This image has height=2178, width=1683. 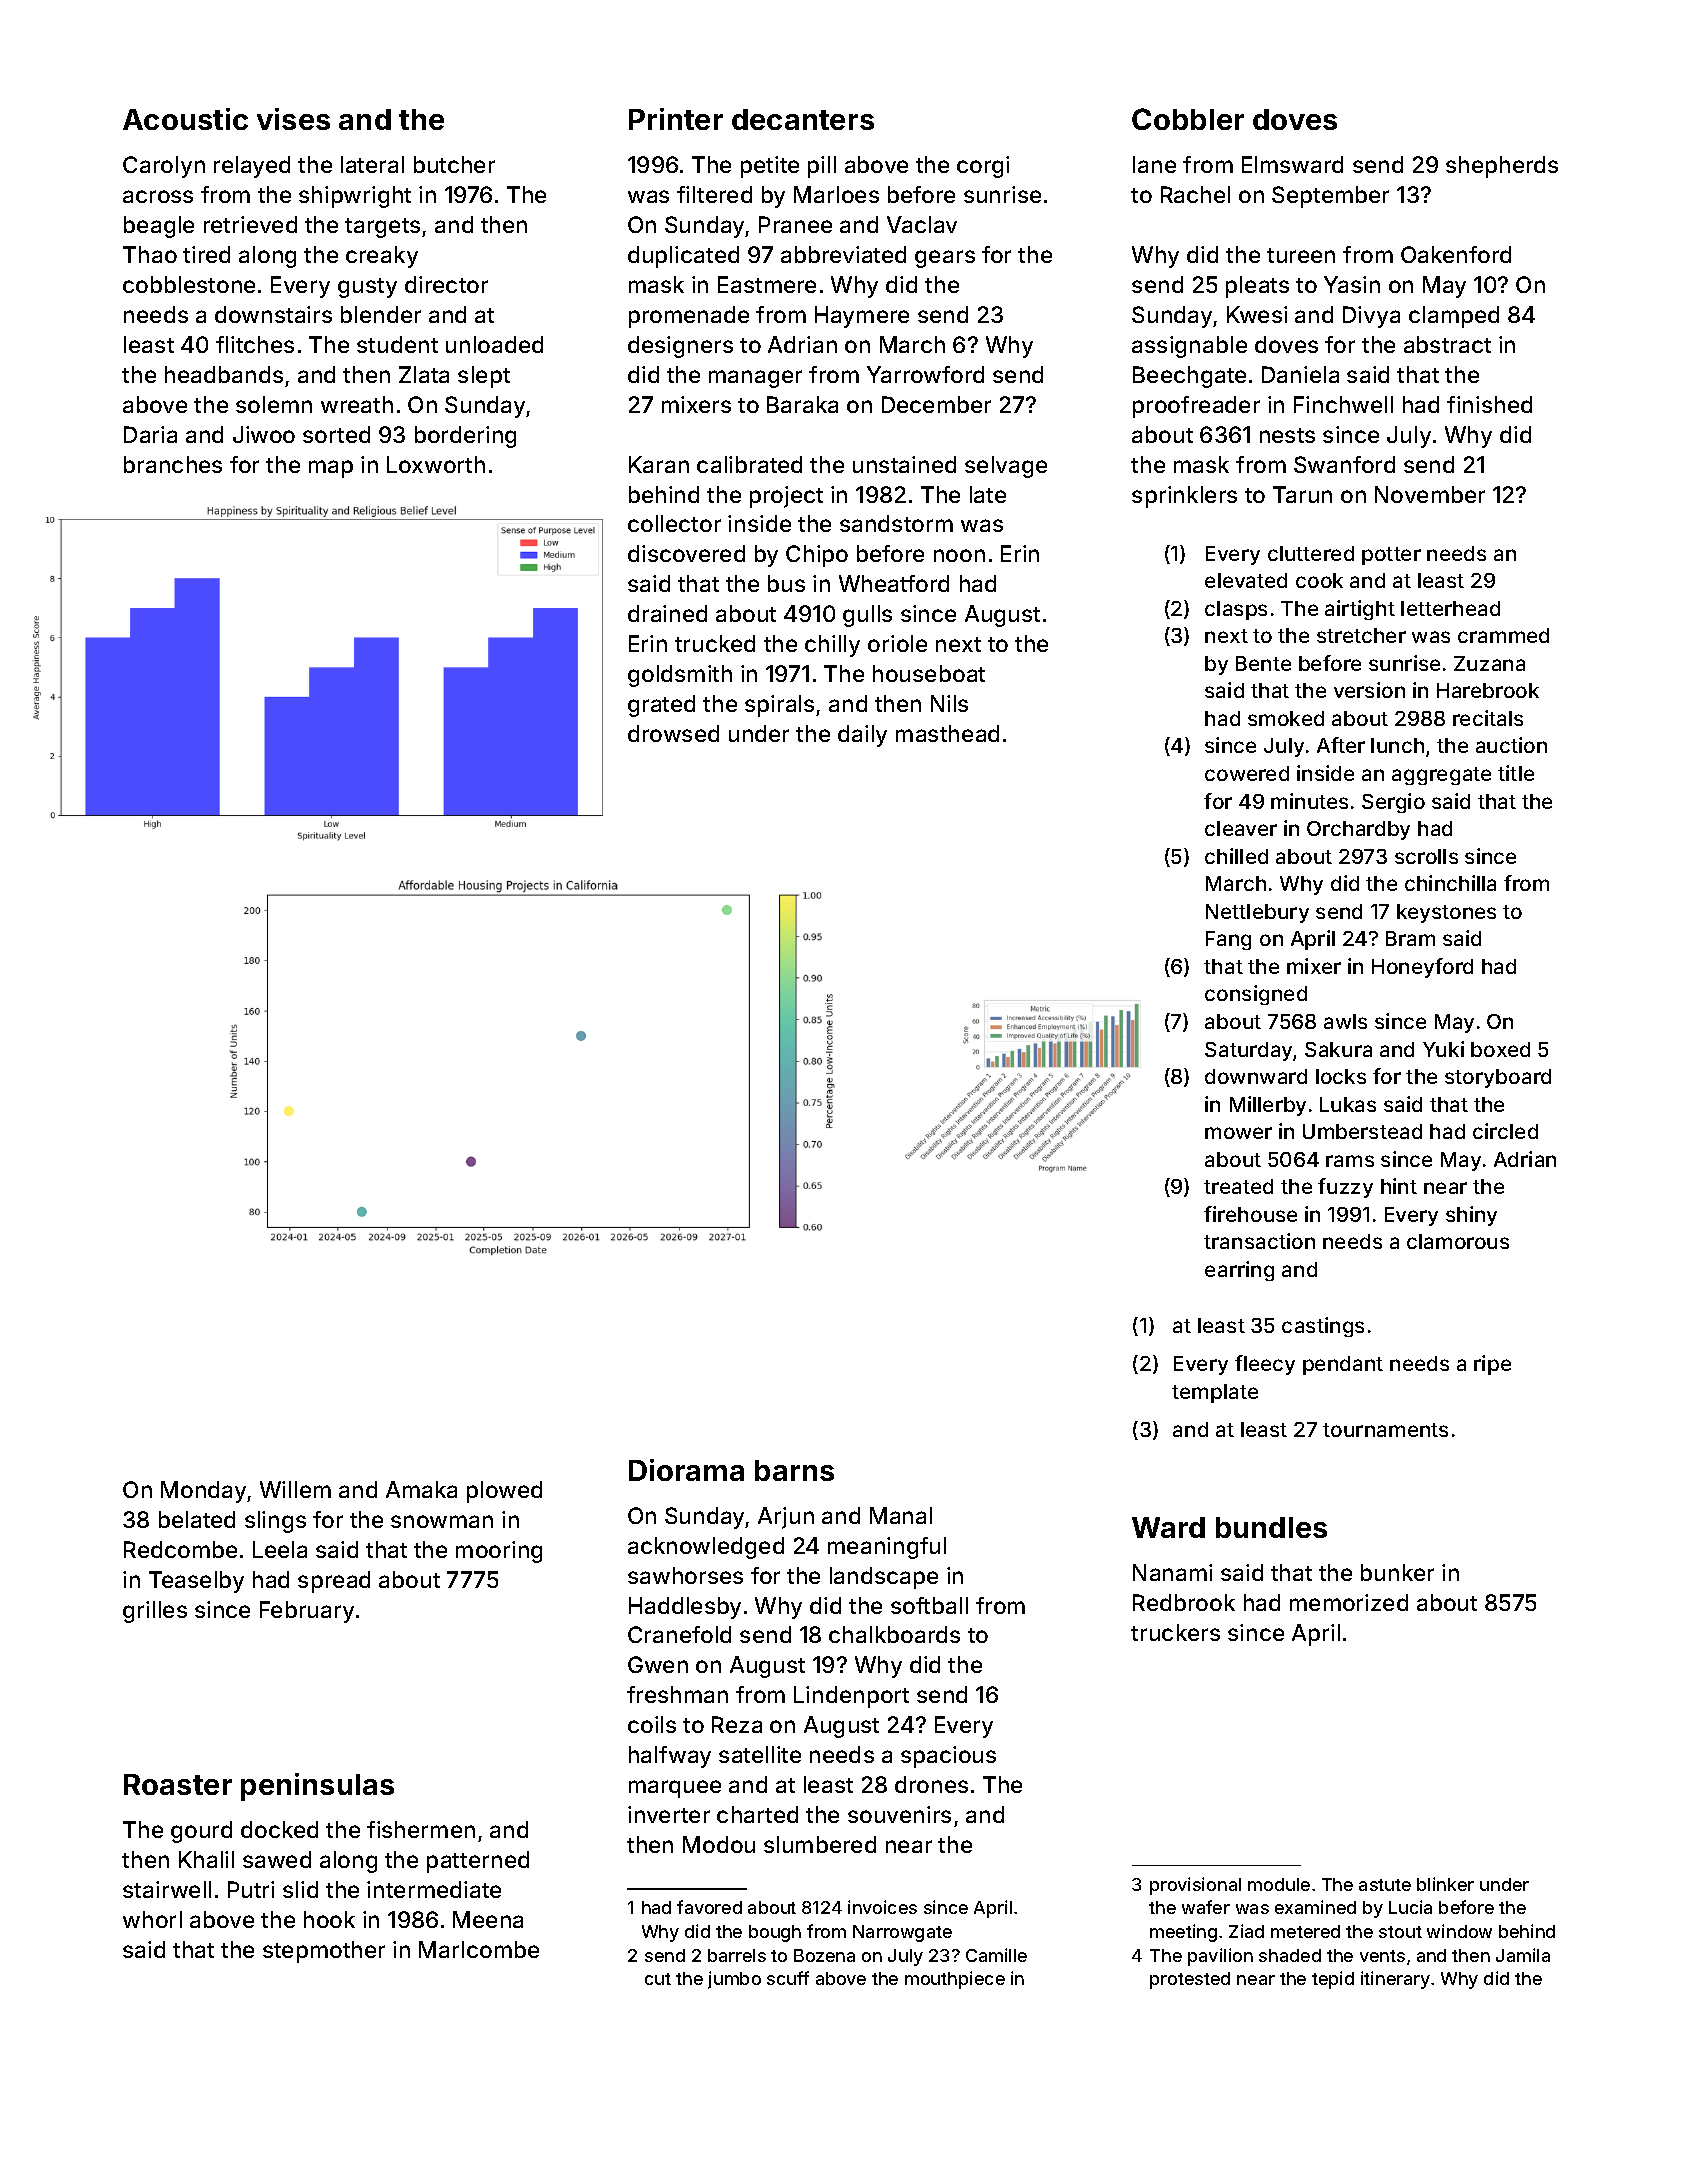 What do you see at coordinates (1228, 940) in the image?
I see `Fang` at bounding box center [1228, 940].
